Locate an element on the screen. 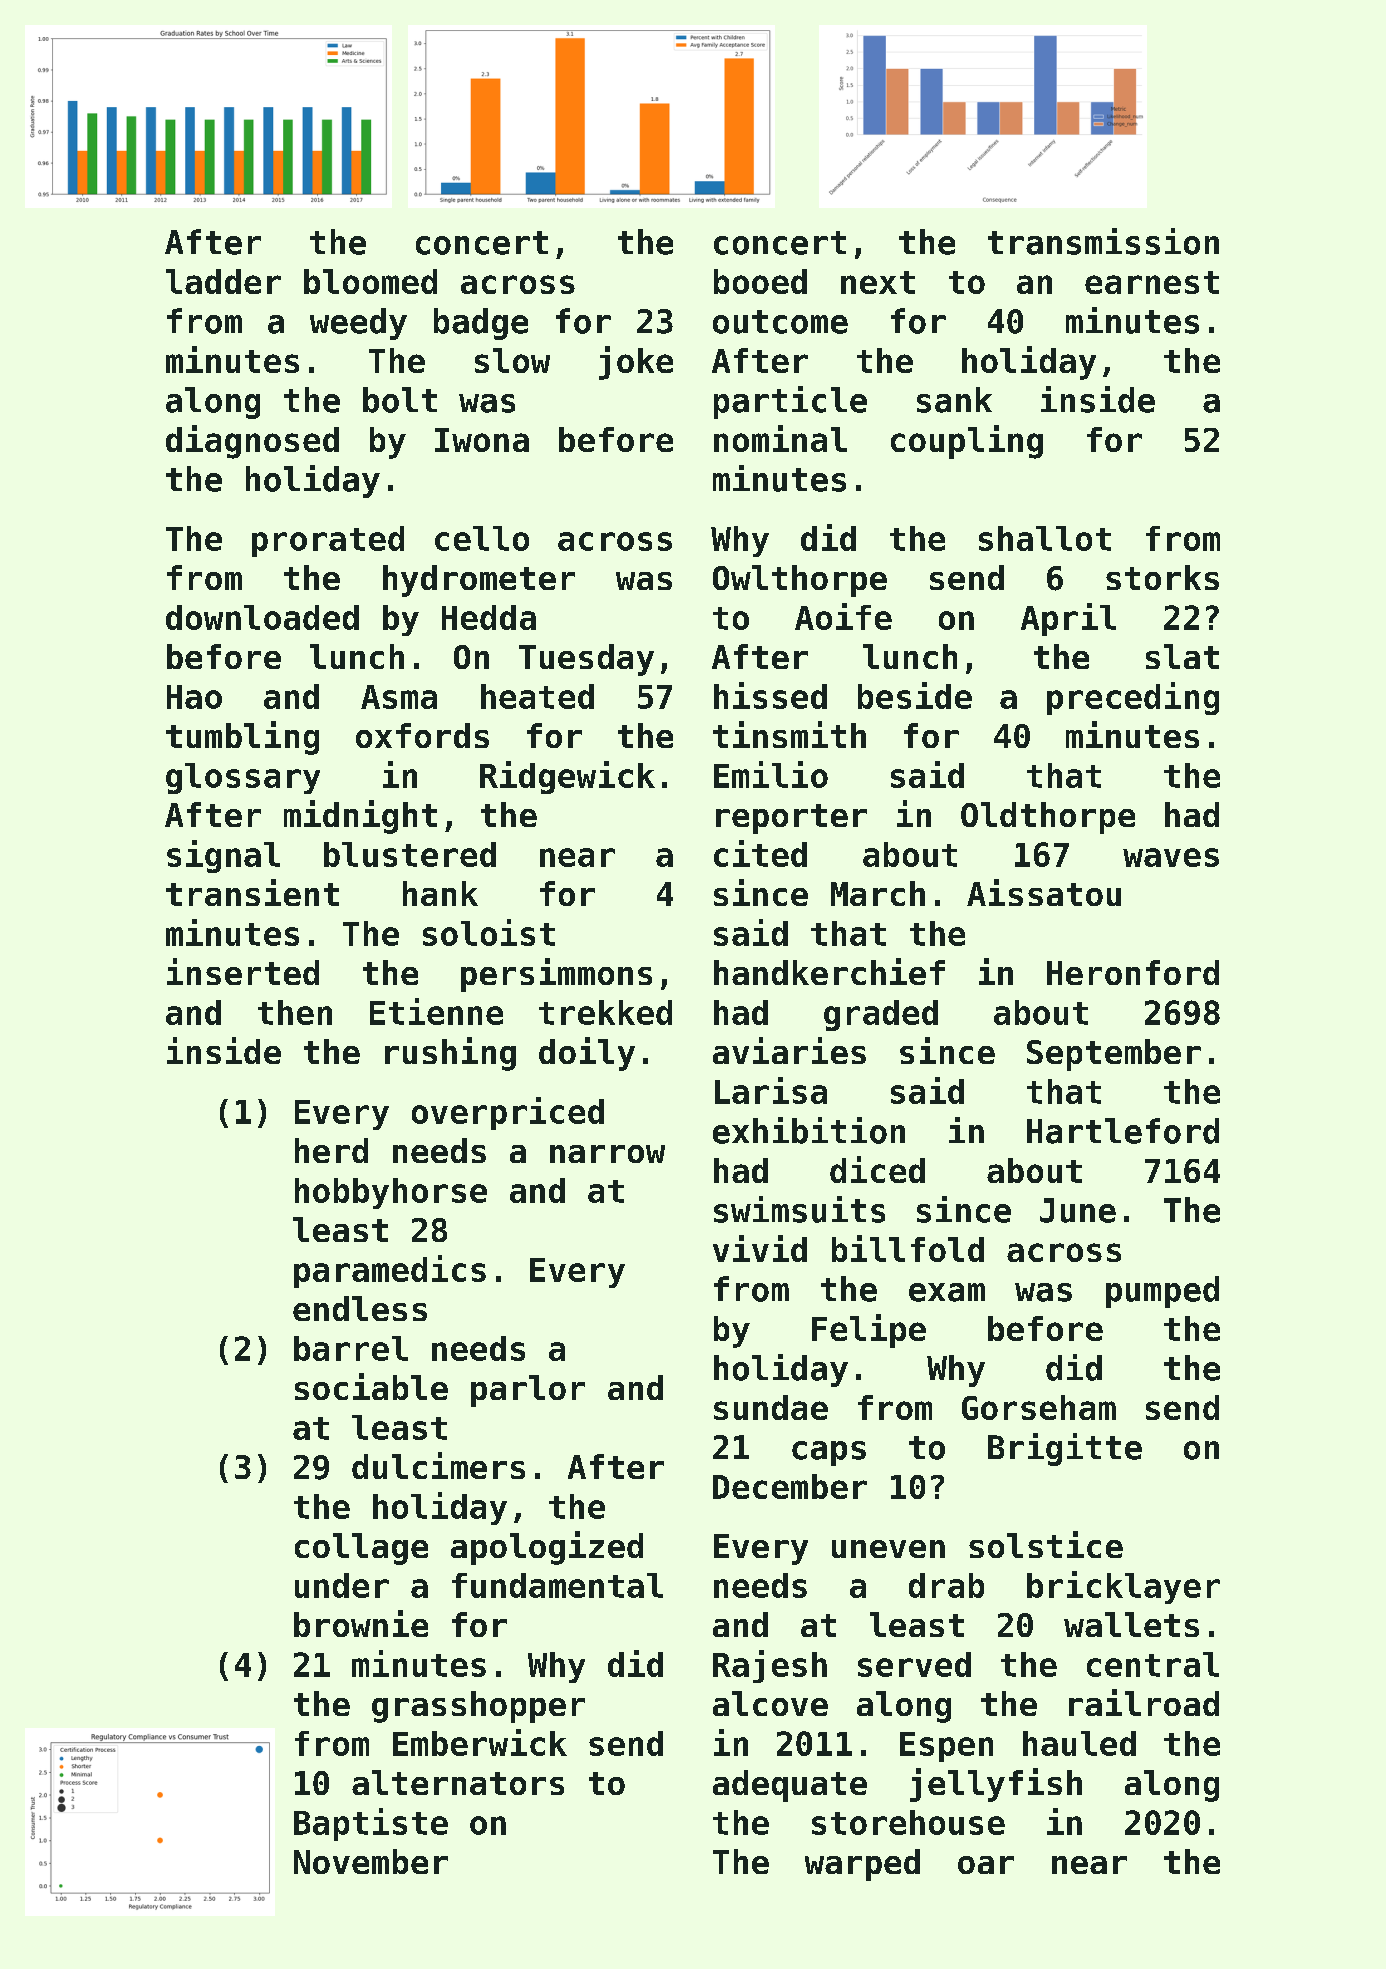 The image size is (1386, 1969). bolt is located at coordinates (400, 400).
